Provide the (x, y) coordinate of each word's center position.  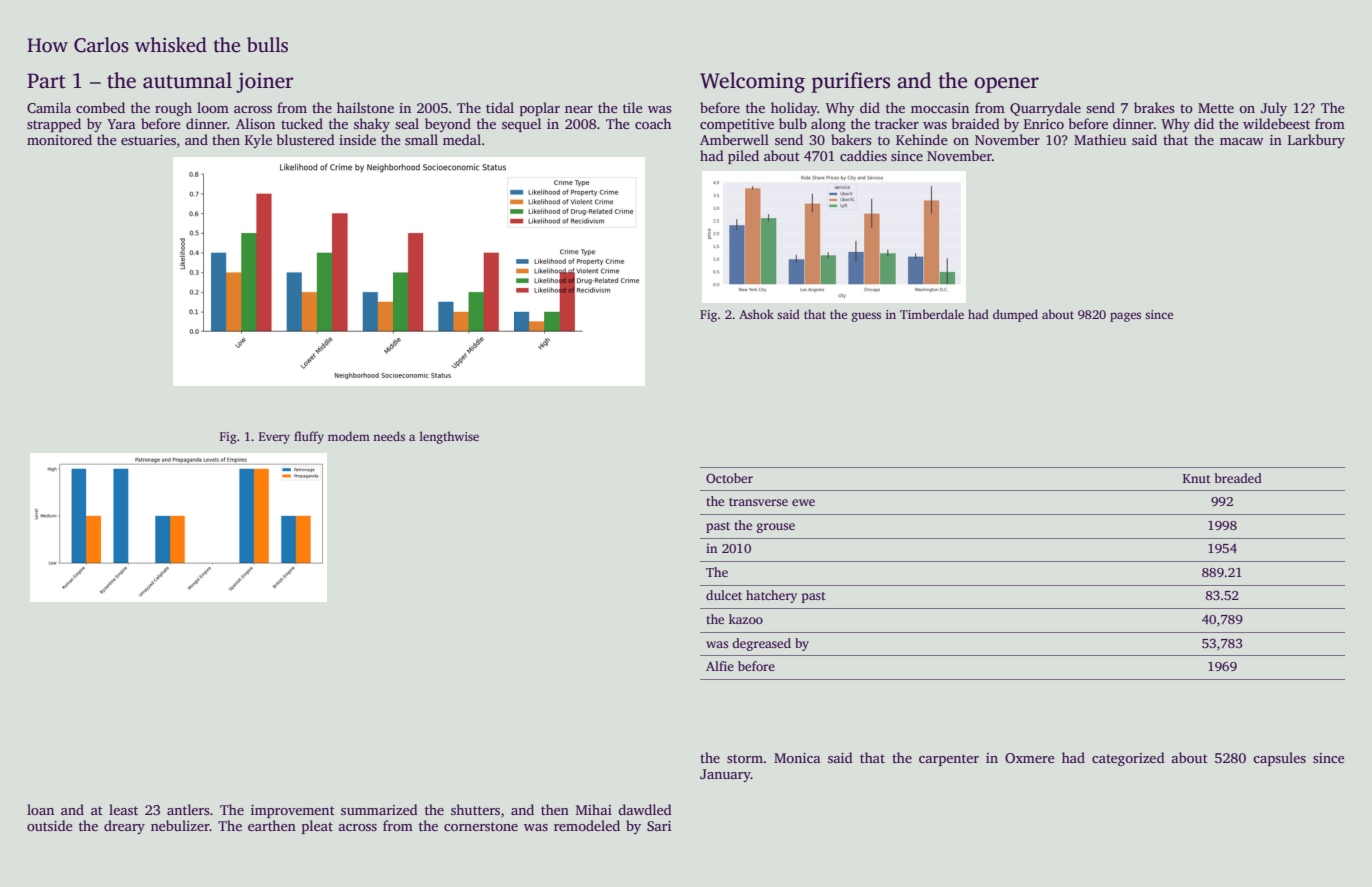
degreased (761, 644)
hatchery (771, 596)
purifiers (851, 82)
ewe (803, 502)
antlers (188, 809)
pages (1125, 317)
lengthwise (449, 437)
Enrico (1044, 124)
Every (274, 438)
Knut (1197, 478)
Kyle (258, 141)
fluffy (309, 437)
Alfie (720, 666)
